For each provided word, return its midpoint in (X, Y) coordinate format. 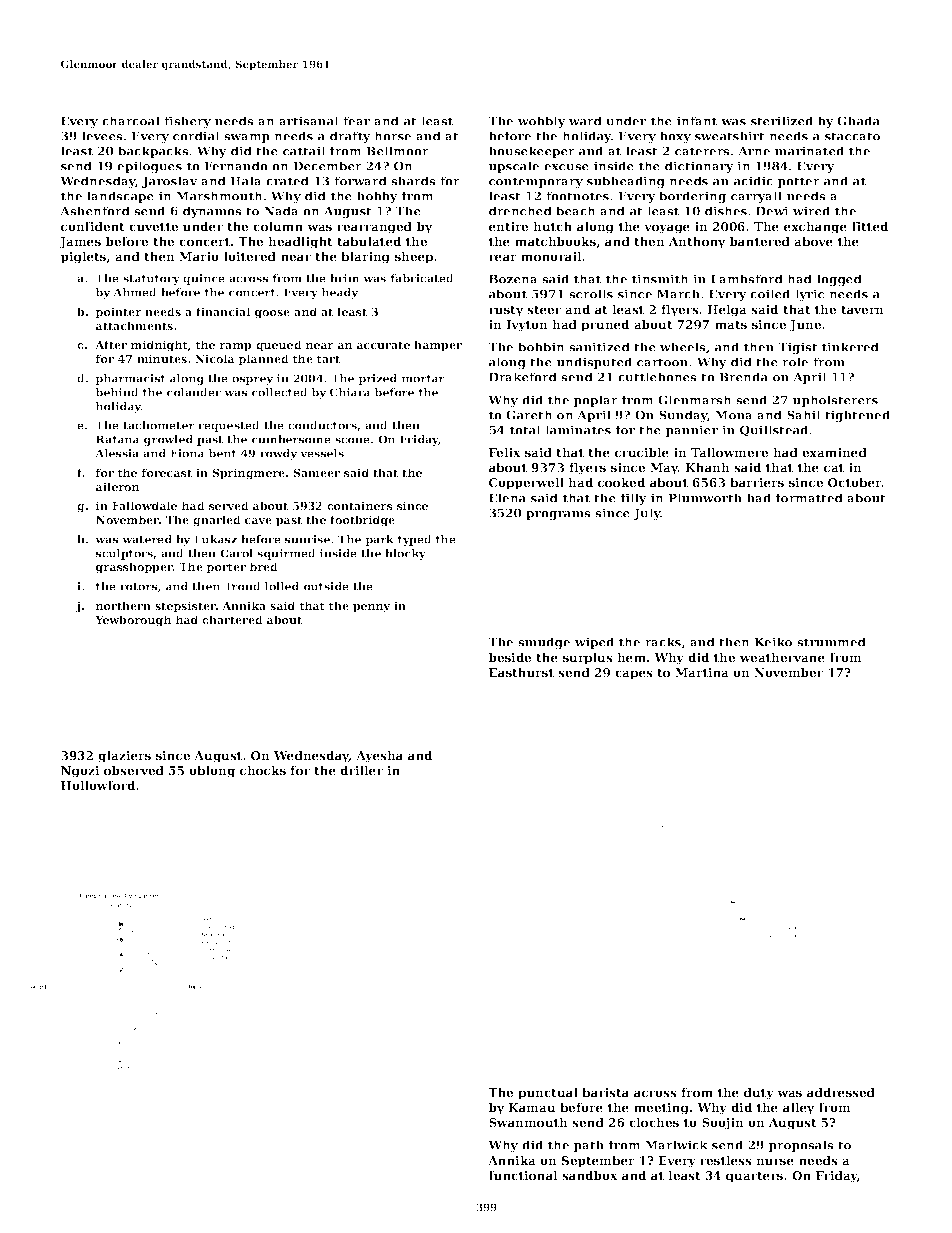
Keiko (773, 642)
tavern (862, 310)
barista (605, 1092)
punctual (548, 1094)
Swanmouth (528, 1122)
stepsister (185, 607)
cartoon (662, 362)
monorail (551, 256)
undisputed (594, 363)
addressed (841, 1092)
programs (558, 515)
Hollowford (98, 785)
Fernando (236, 166)
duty (759, 1094)
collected (280, 392)
